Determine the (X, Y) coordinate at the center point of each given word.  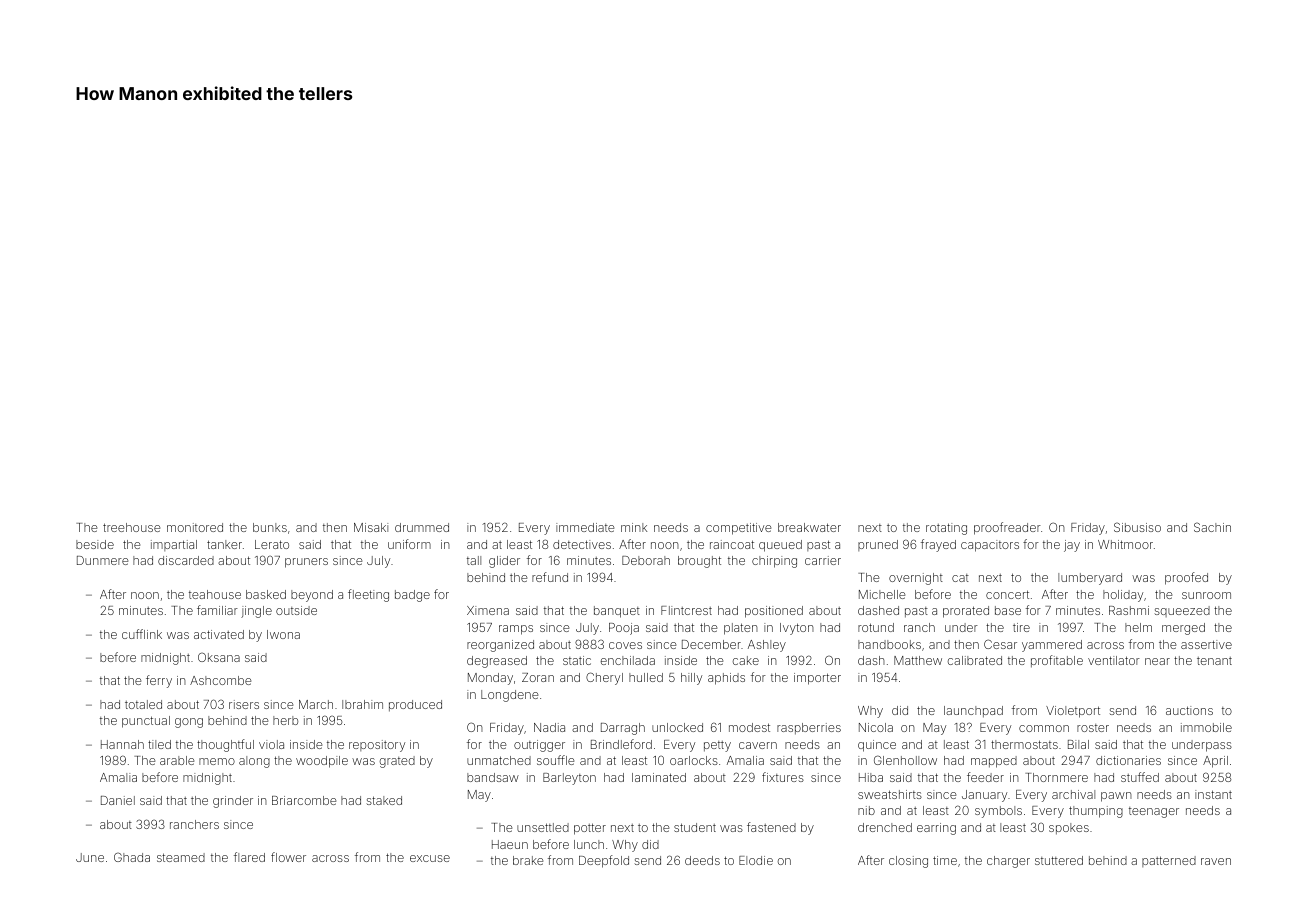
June (90, 857)
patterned (1169, 861)
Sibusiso (1137, 527)
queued (780, 546)
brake (528, 860)
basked (266, 594)
